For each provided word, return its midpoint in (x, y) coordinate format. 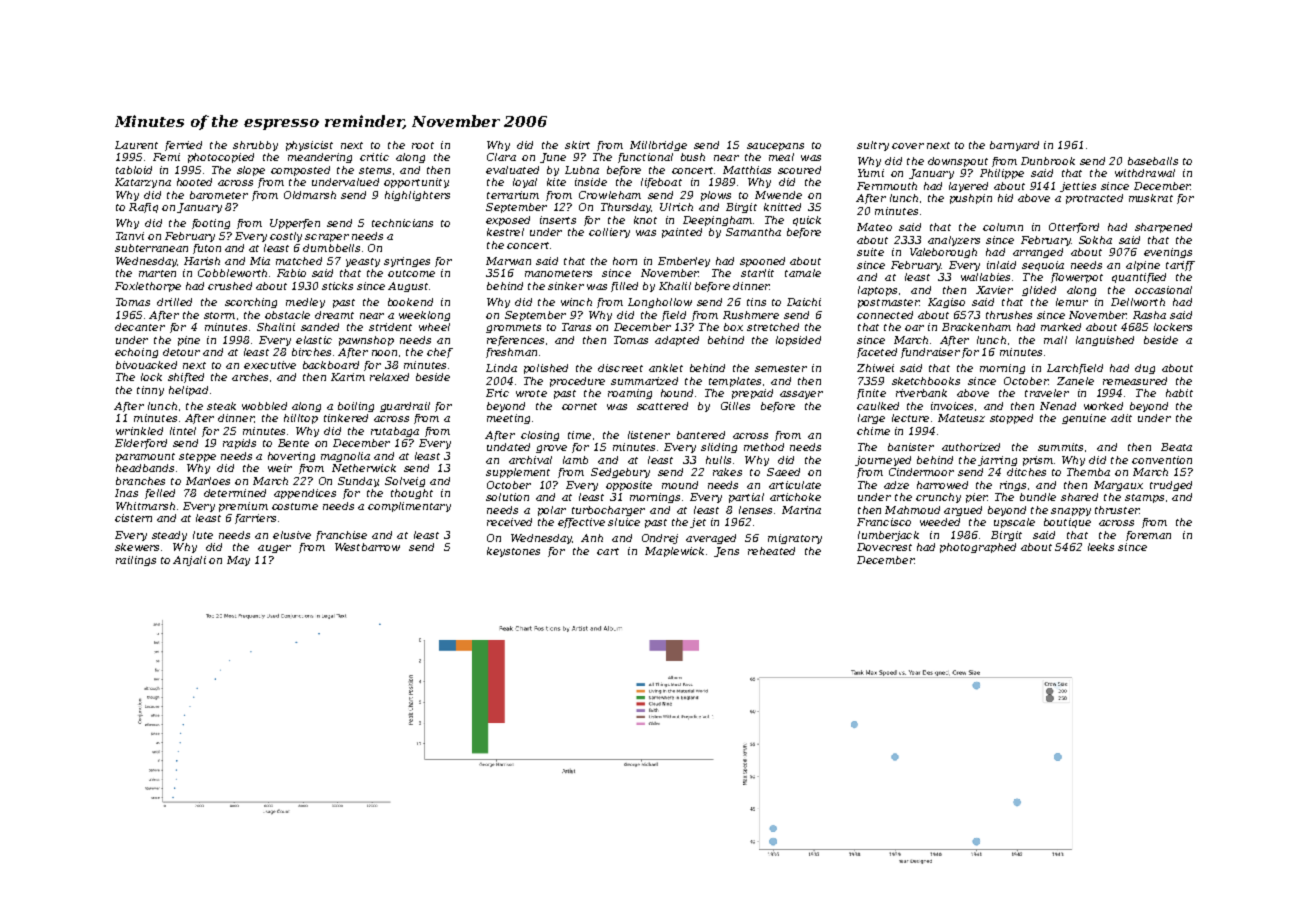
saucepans (775, 147)
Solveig (405, 482)
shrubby (255, 146)
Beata (1176, 447)
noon (384, 353)
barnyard (1014, 146)
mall (1055, 340)
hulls (718, 460)
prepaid (752, 394)
